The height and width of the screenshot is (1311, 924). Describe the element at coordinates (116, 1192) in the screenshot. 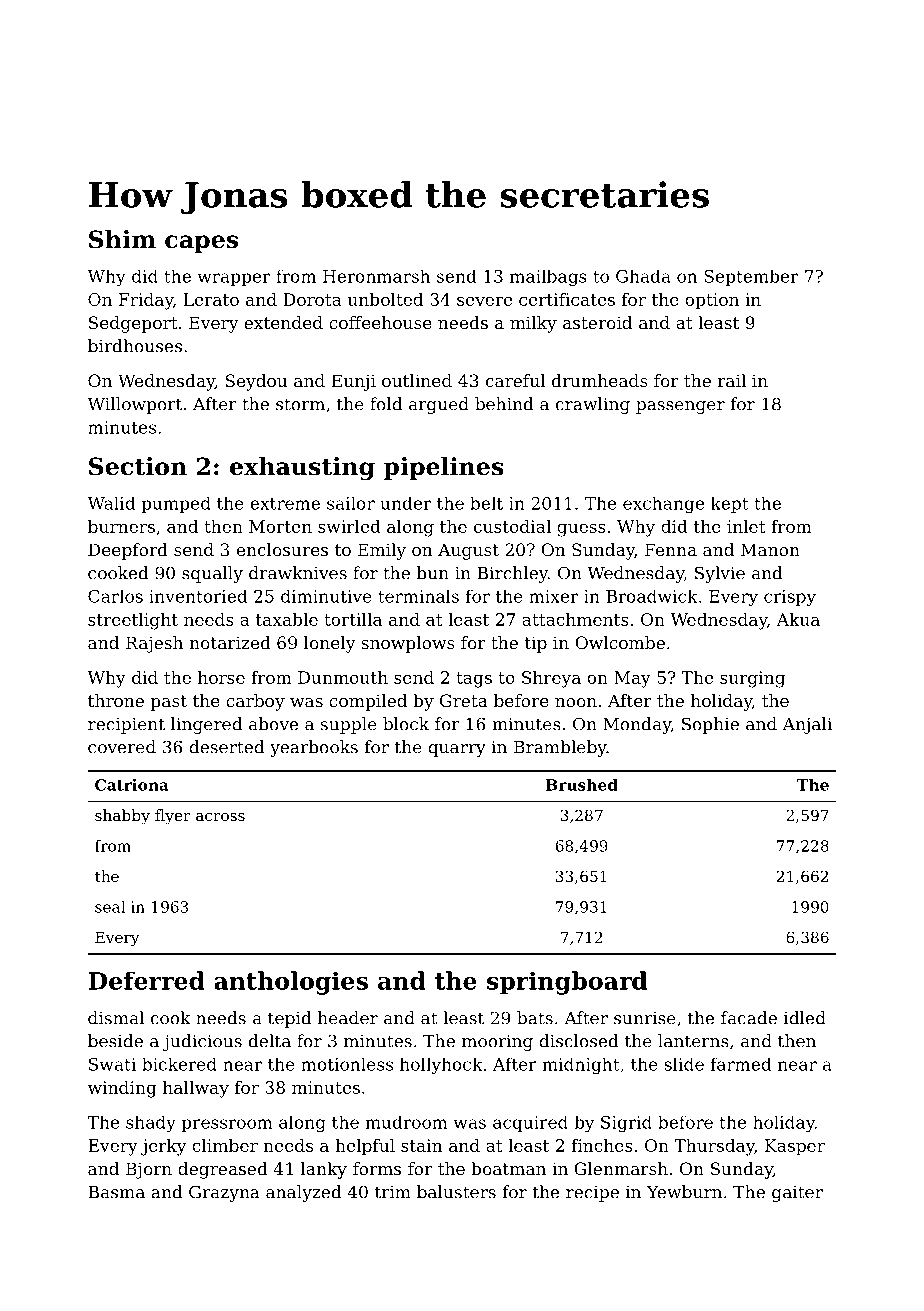

I see `Basma` at that location.
